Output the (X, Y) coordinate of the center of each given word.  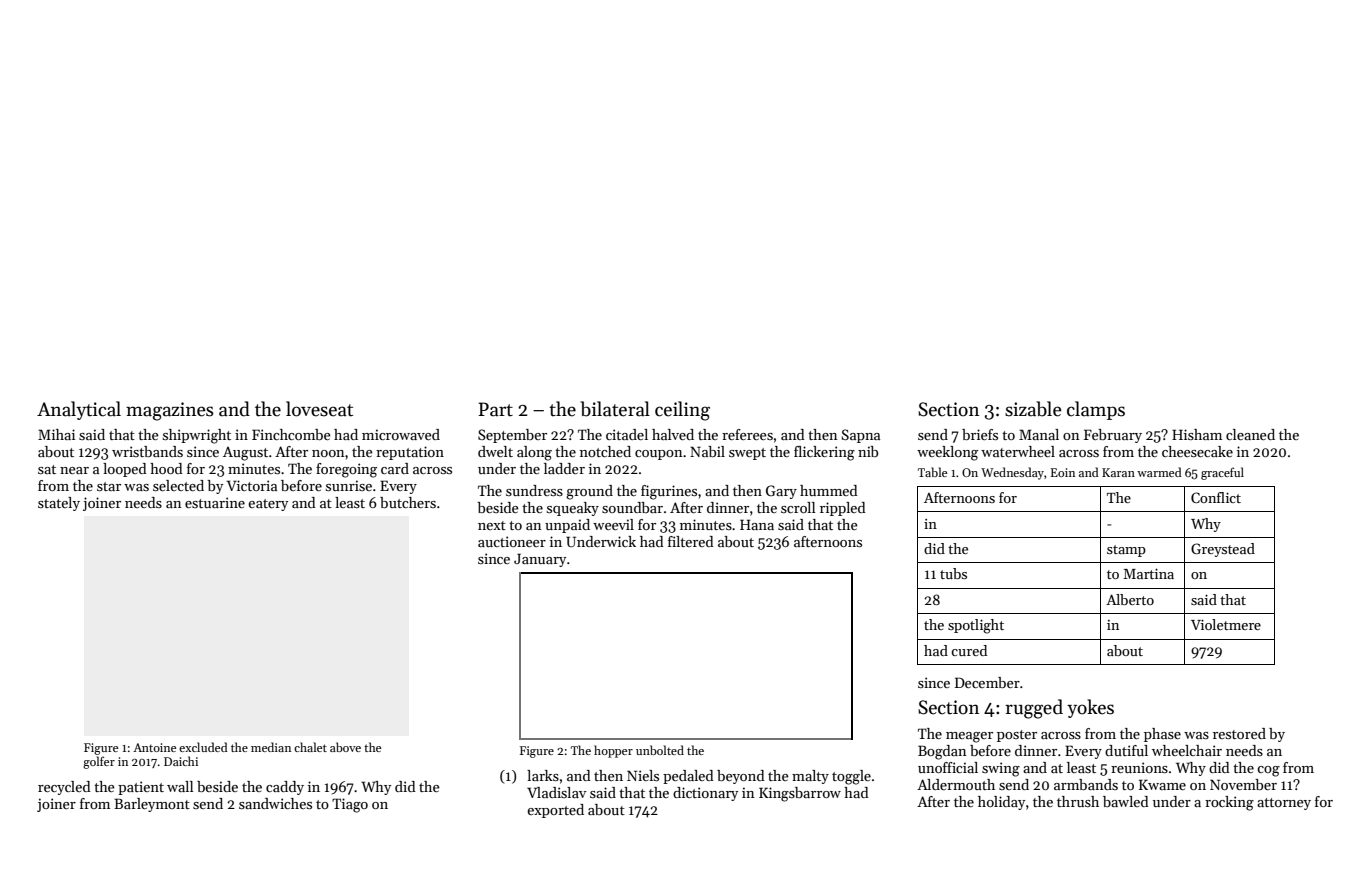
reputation (410, 453)
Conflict (1216, 497)
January (540, 560)
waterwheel (1018, 451)
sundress (534, 490)
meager (969, 737)
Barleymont (152, 805)
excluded (203, 747)
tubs (953, 573)
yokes (1090, 708)
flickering (824, 453)
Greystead (1223, 550)
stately (59, 504)
